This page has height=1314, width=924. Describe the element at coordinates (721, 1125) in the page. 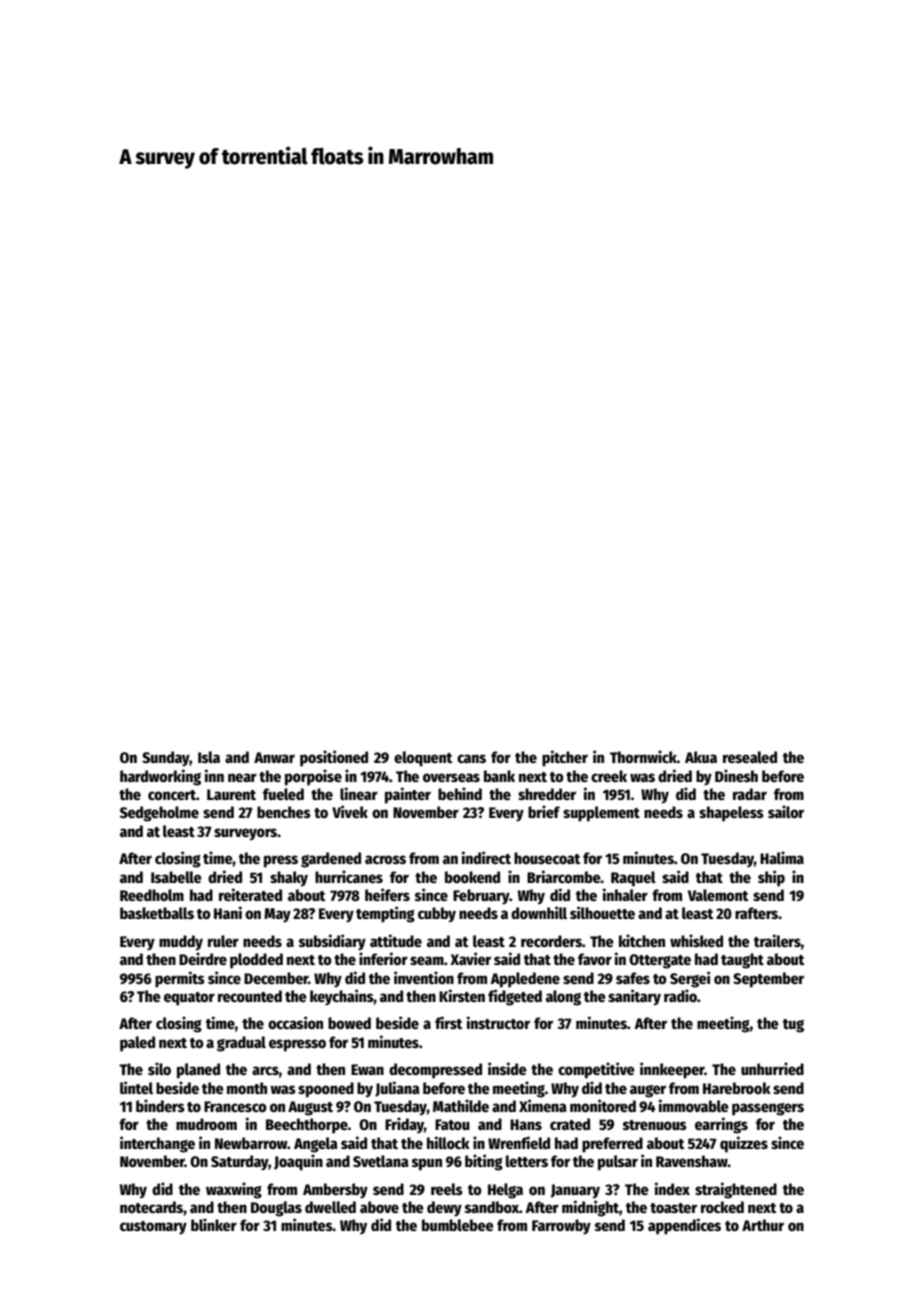

I see `earrings` at that location.
